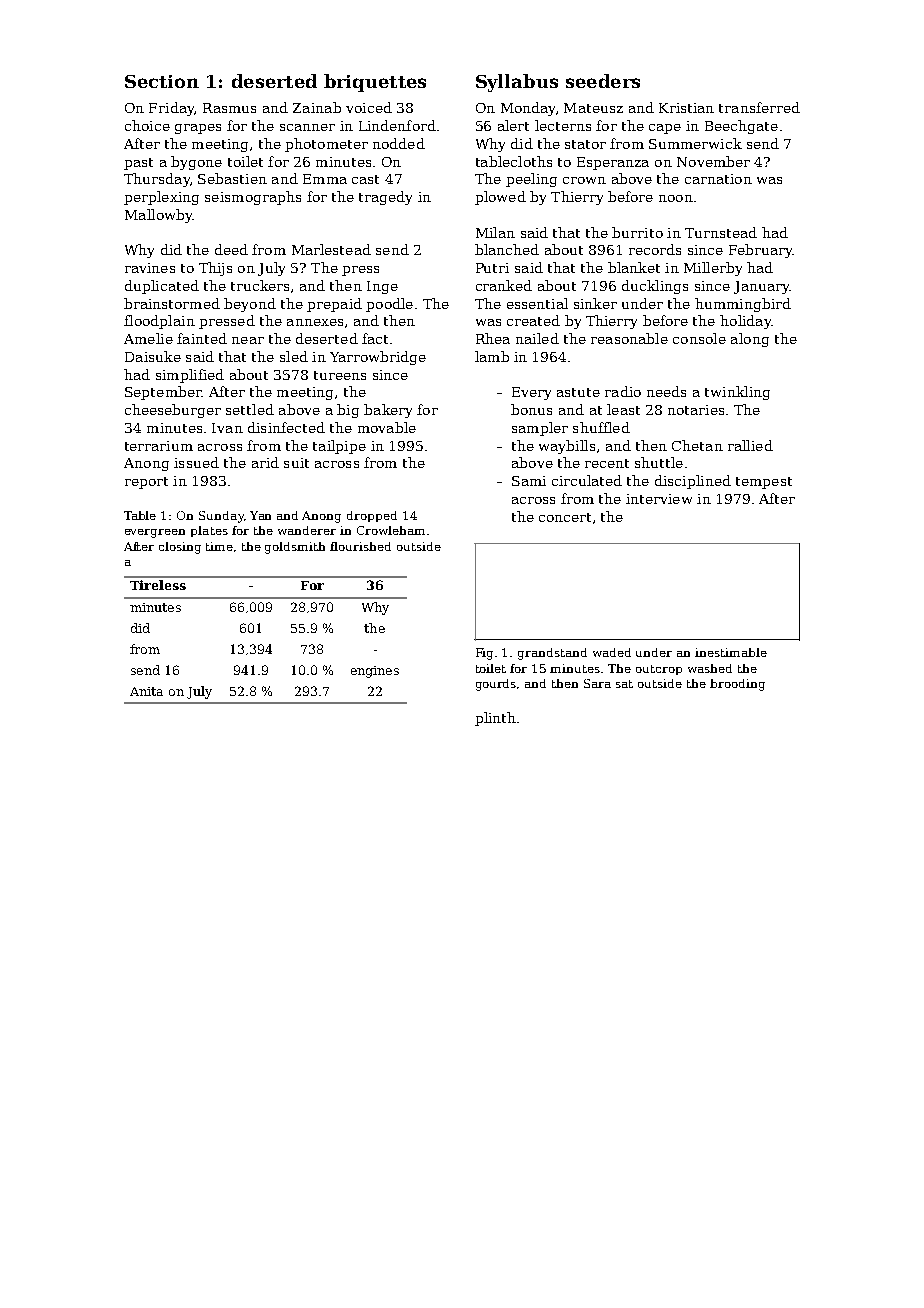 This screenshot has height=1308, width=924. Describe the element at coordinates (624, 684) in the screenshot. I see `sat` at that location.
